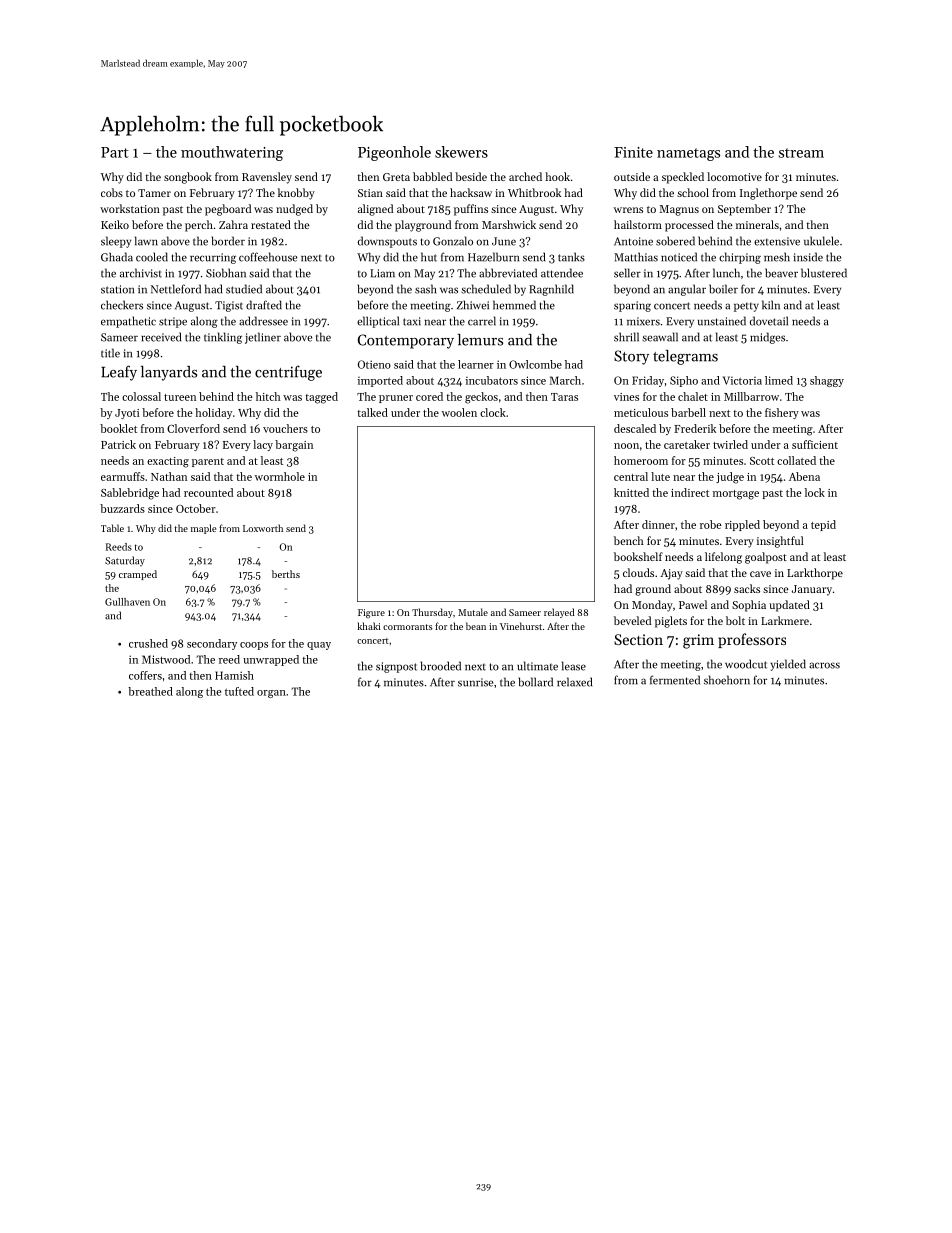 The height and width of the image is (1233, 952). What do you see at coordinates (169, 373) in the image?
I see `lanyards` at bounding box center [169, 373].
